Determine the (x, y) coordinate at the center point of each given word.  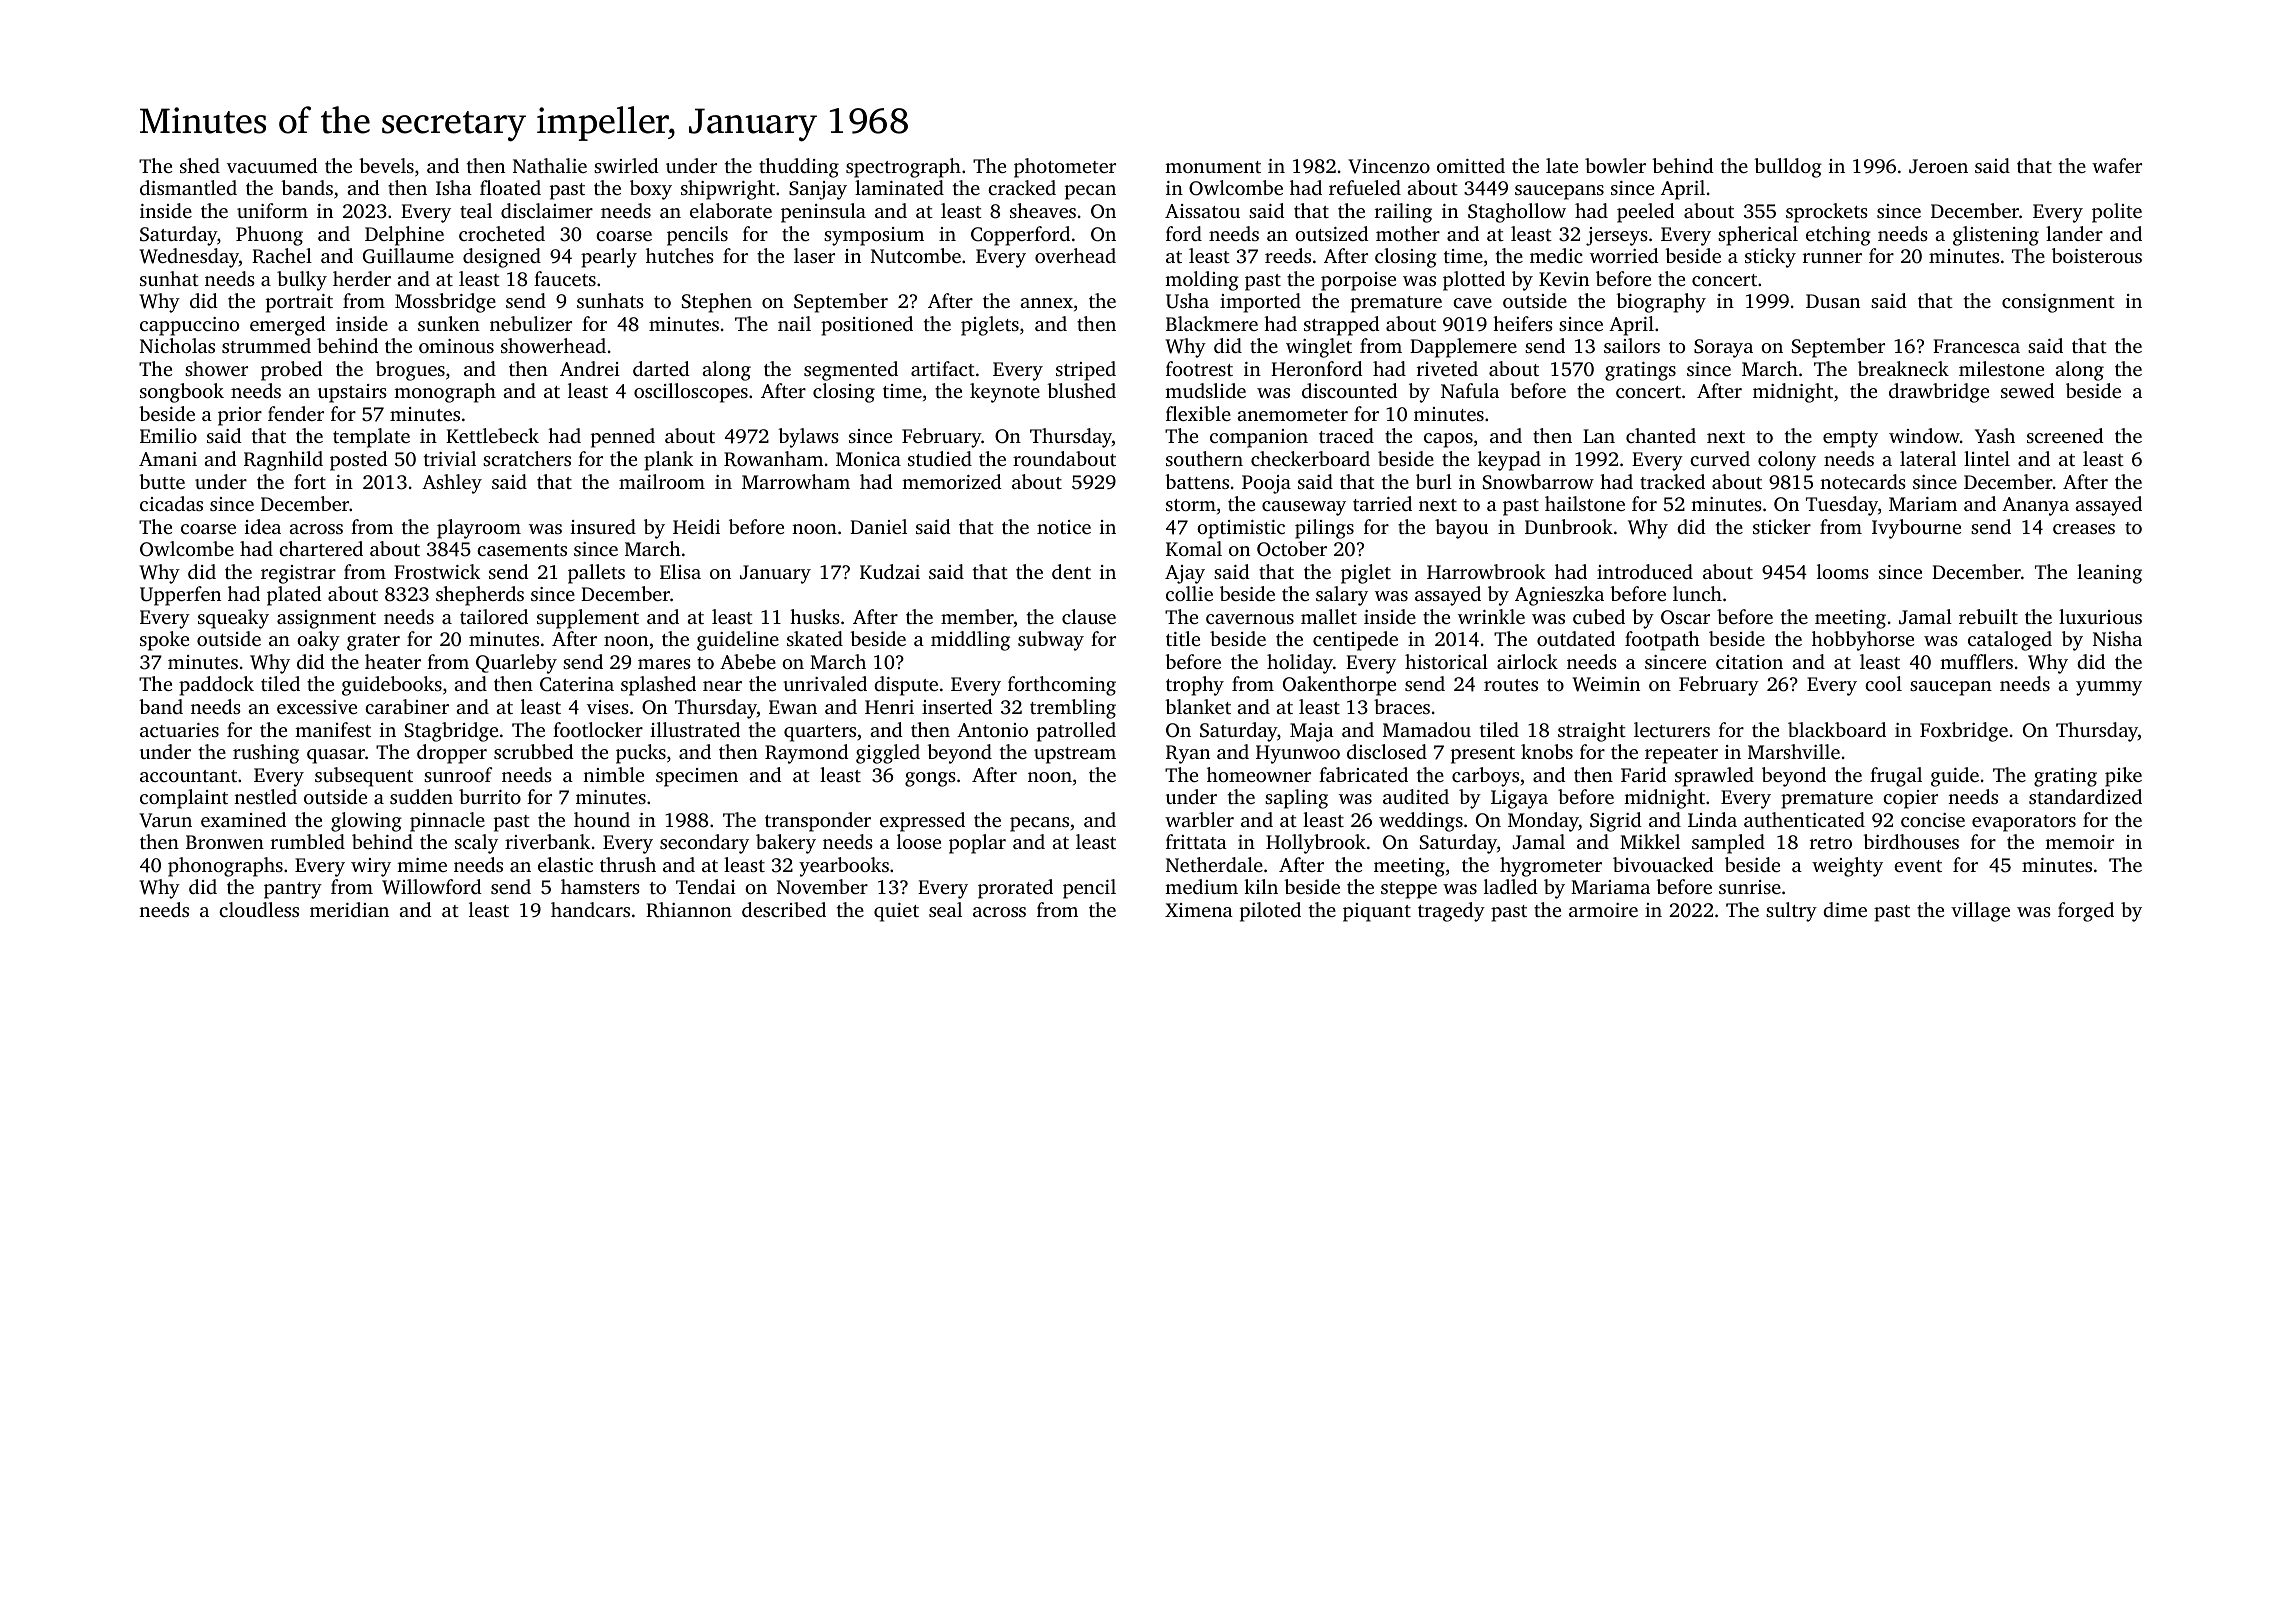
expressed (922, 822)
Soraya (1723, 348)
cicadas (171, 503)
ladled (1511, 886)
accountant (188, 776)
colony (1787, 461)
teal (476, 210)
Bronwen (225, 842)
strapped (1342, 326)
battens (1197, 481)
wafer (2117, 165)
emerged (288, 326)
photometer (1065, 168)
